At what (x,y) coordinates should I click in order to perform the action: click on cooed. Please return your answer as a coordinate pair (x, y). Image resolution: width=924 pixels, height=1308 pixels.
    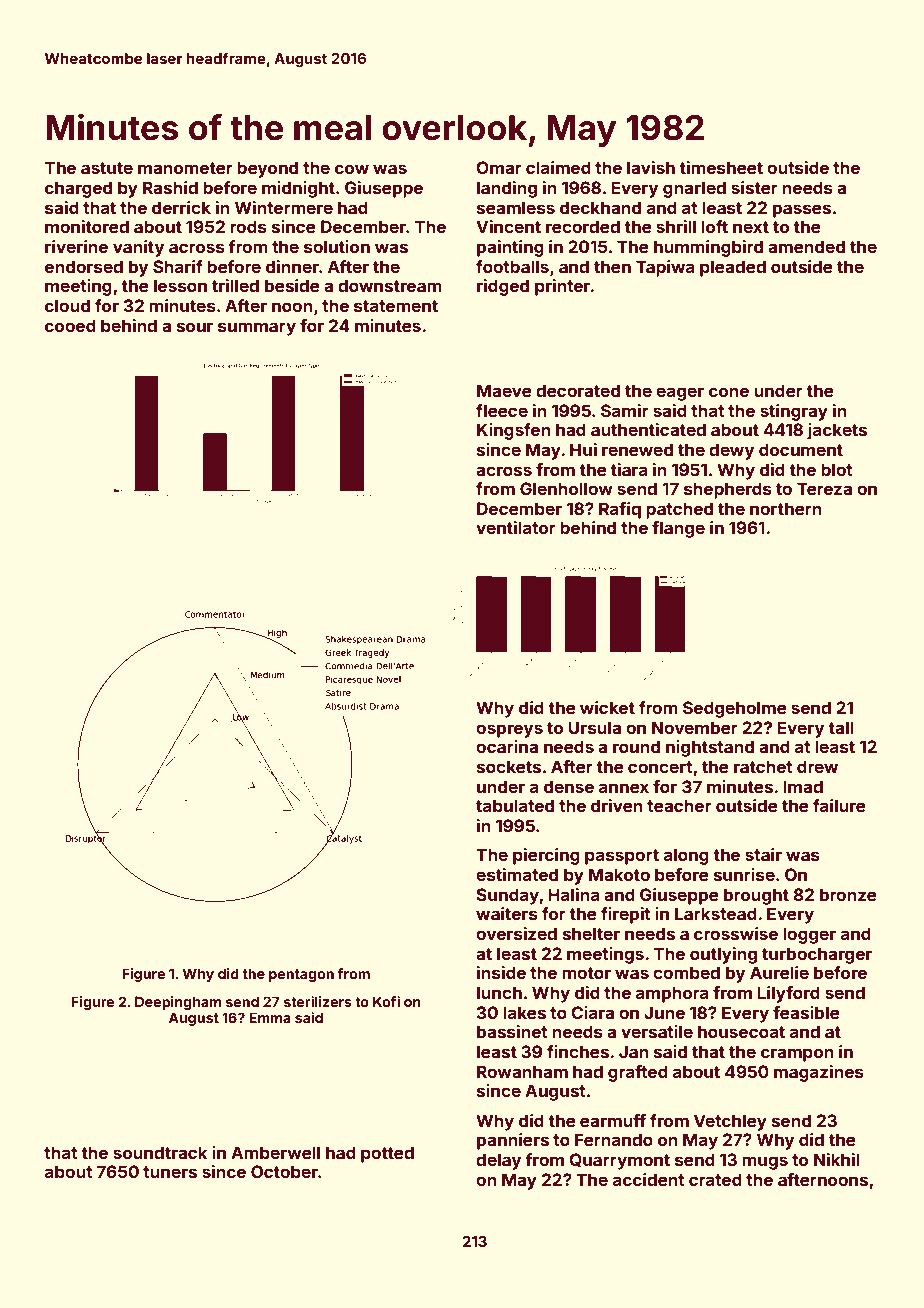
    Looking at the image, I should click on (70, 325).
